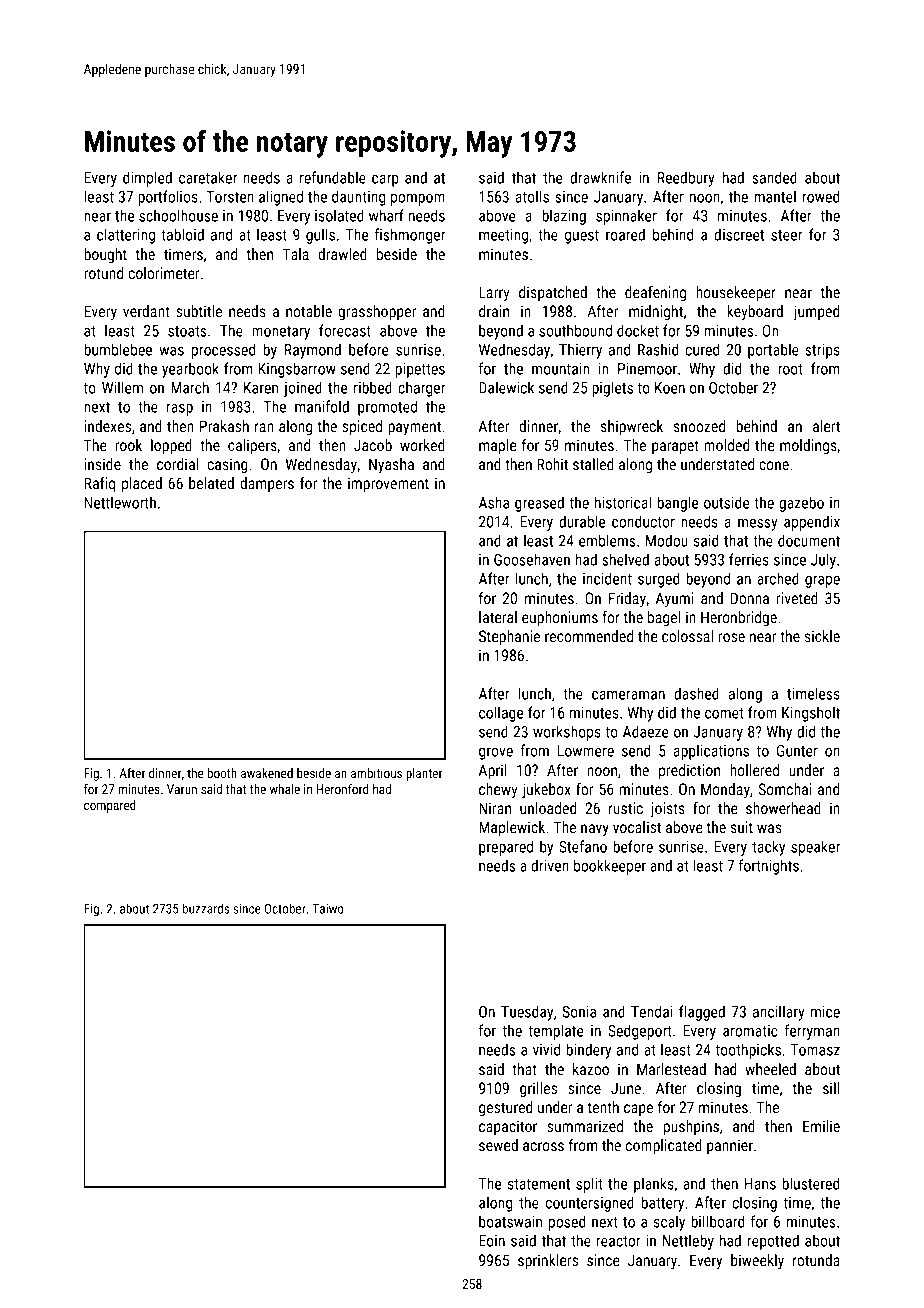  What do you see at coordinates (509, 637) in the screenshot?
I see `Stephanie` at bounding box center [509, 637].
